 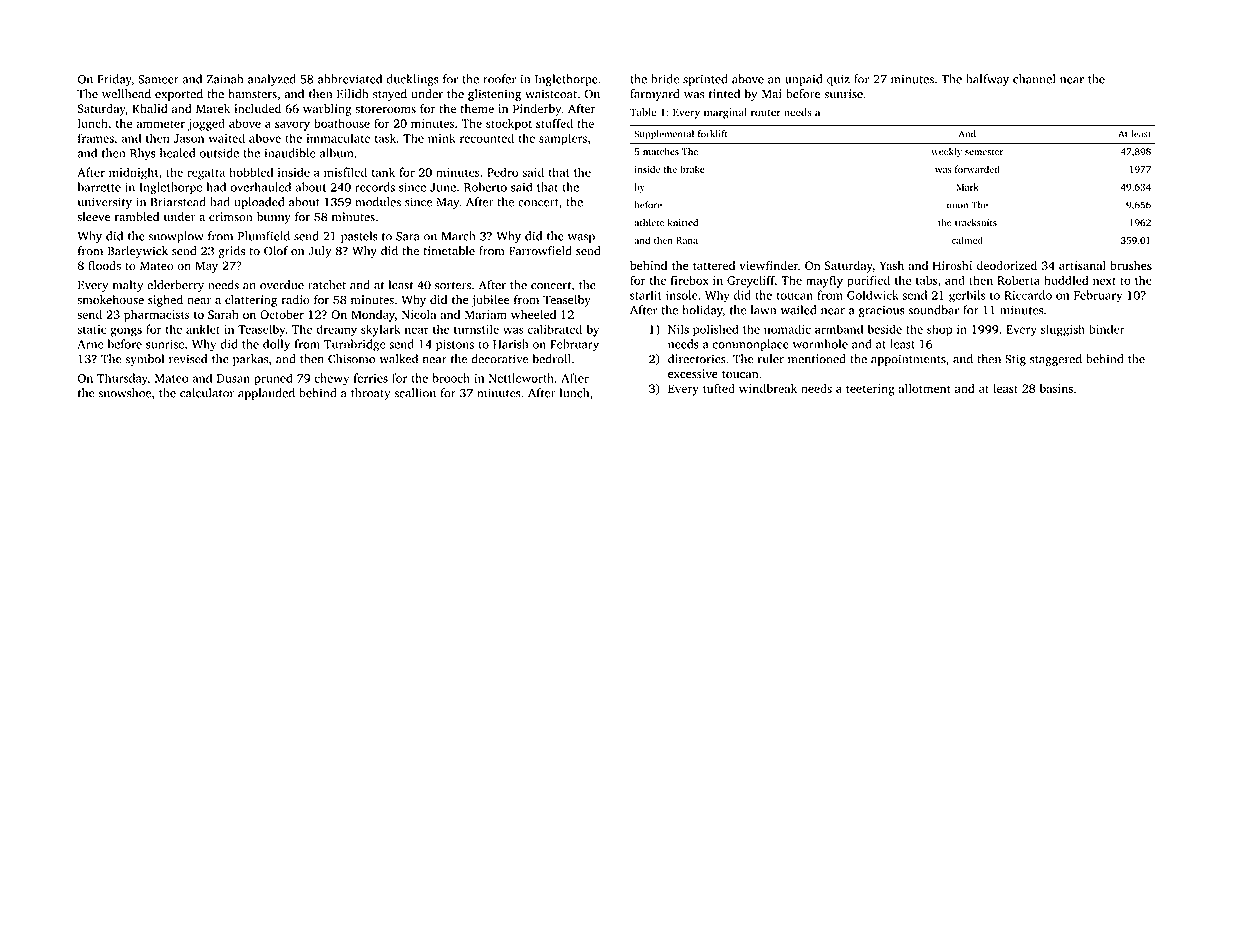 What do you see at coordinates (499, 79) in the image?
I see `roofer` at bounding box center [499, 79].
